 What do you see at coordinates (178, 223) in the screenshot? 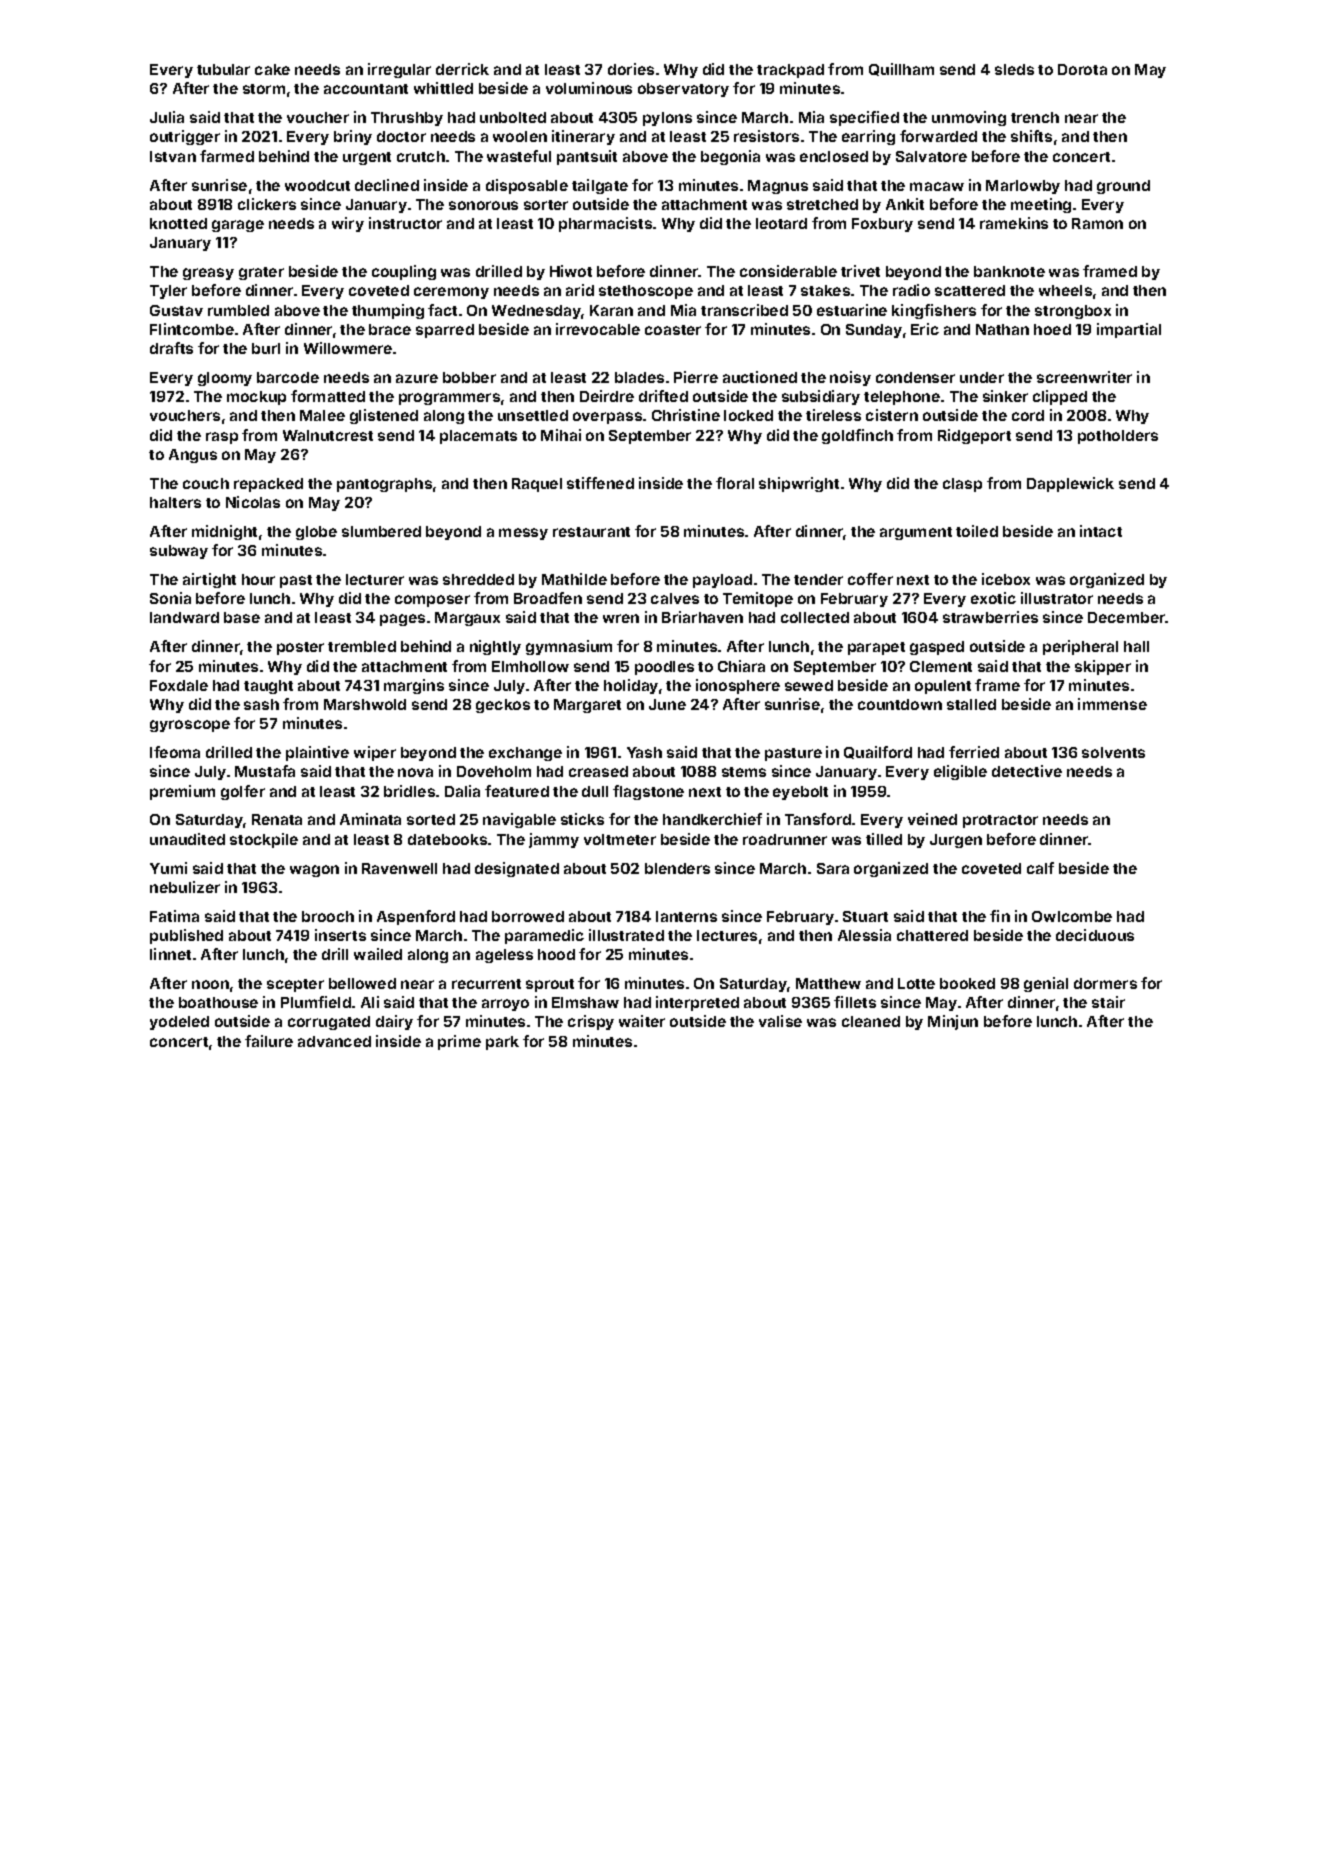
I see `knotted` at bounding box center [178, 223].
